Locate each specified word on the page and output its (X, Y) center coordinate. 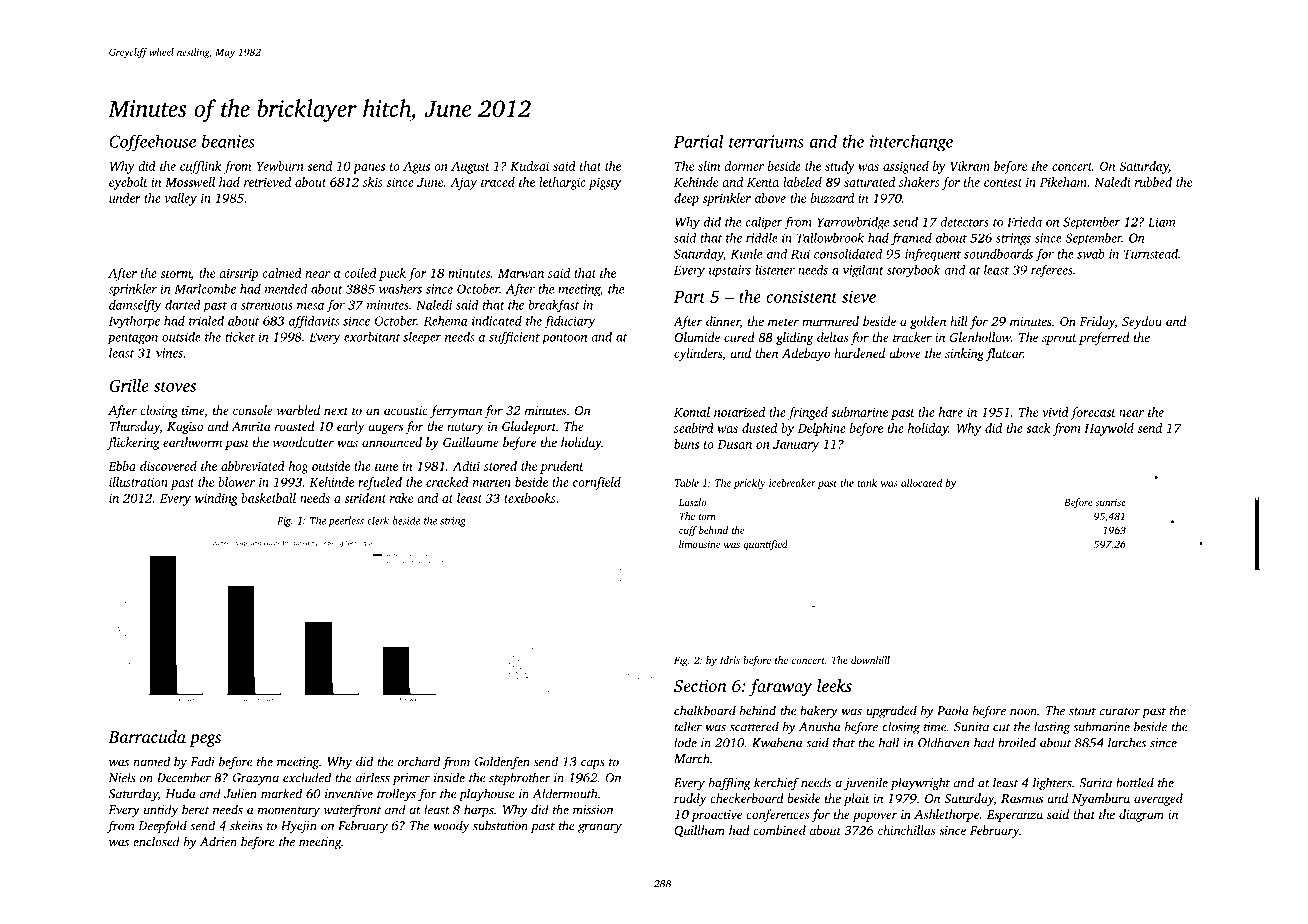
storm (176, 274)
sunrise (1110, 502)
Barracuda (147, 736)
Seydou (1142, 322)
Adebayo (806, 354)
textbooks (530, 498)
